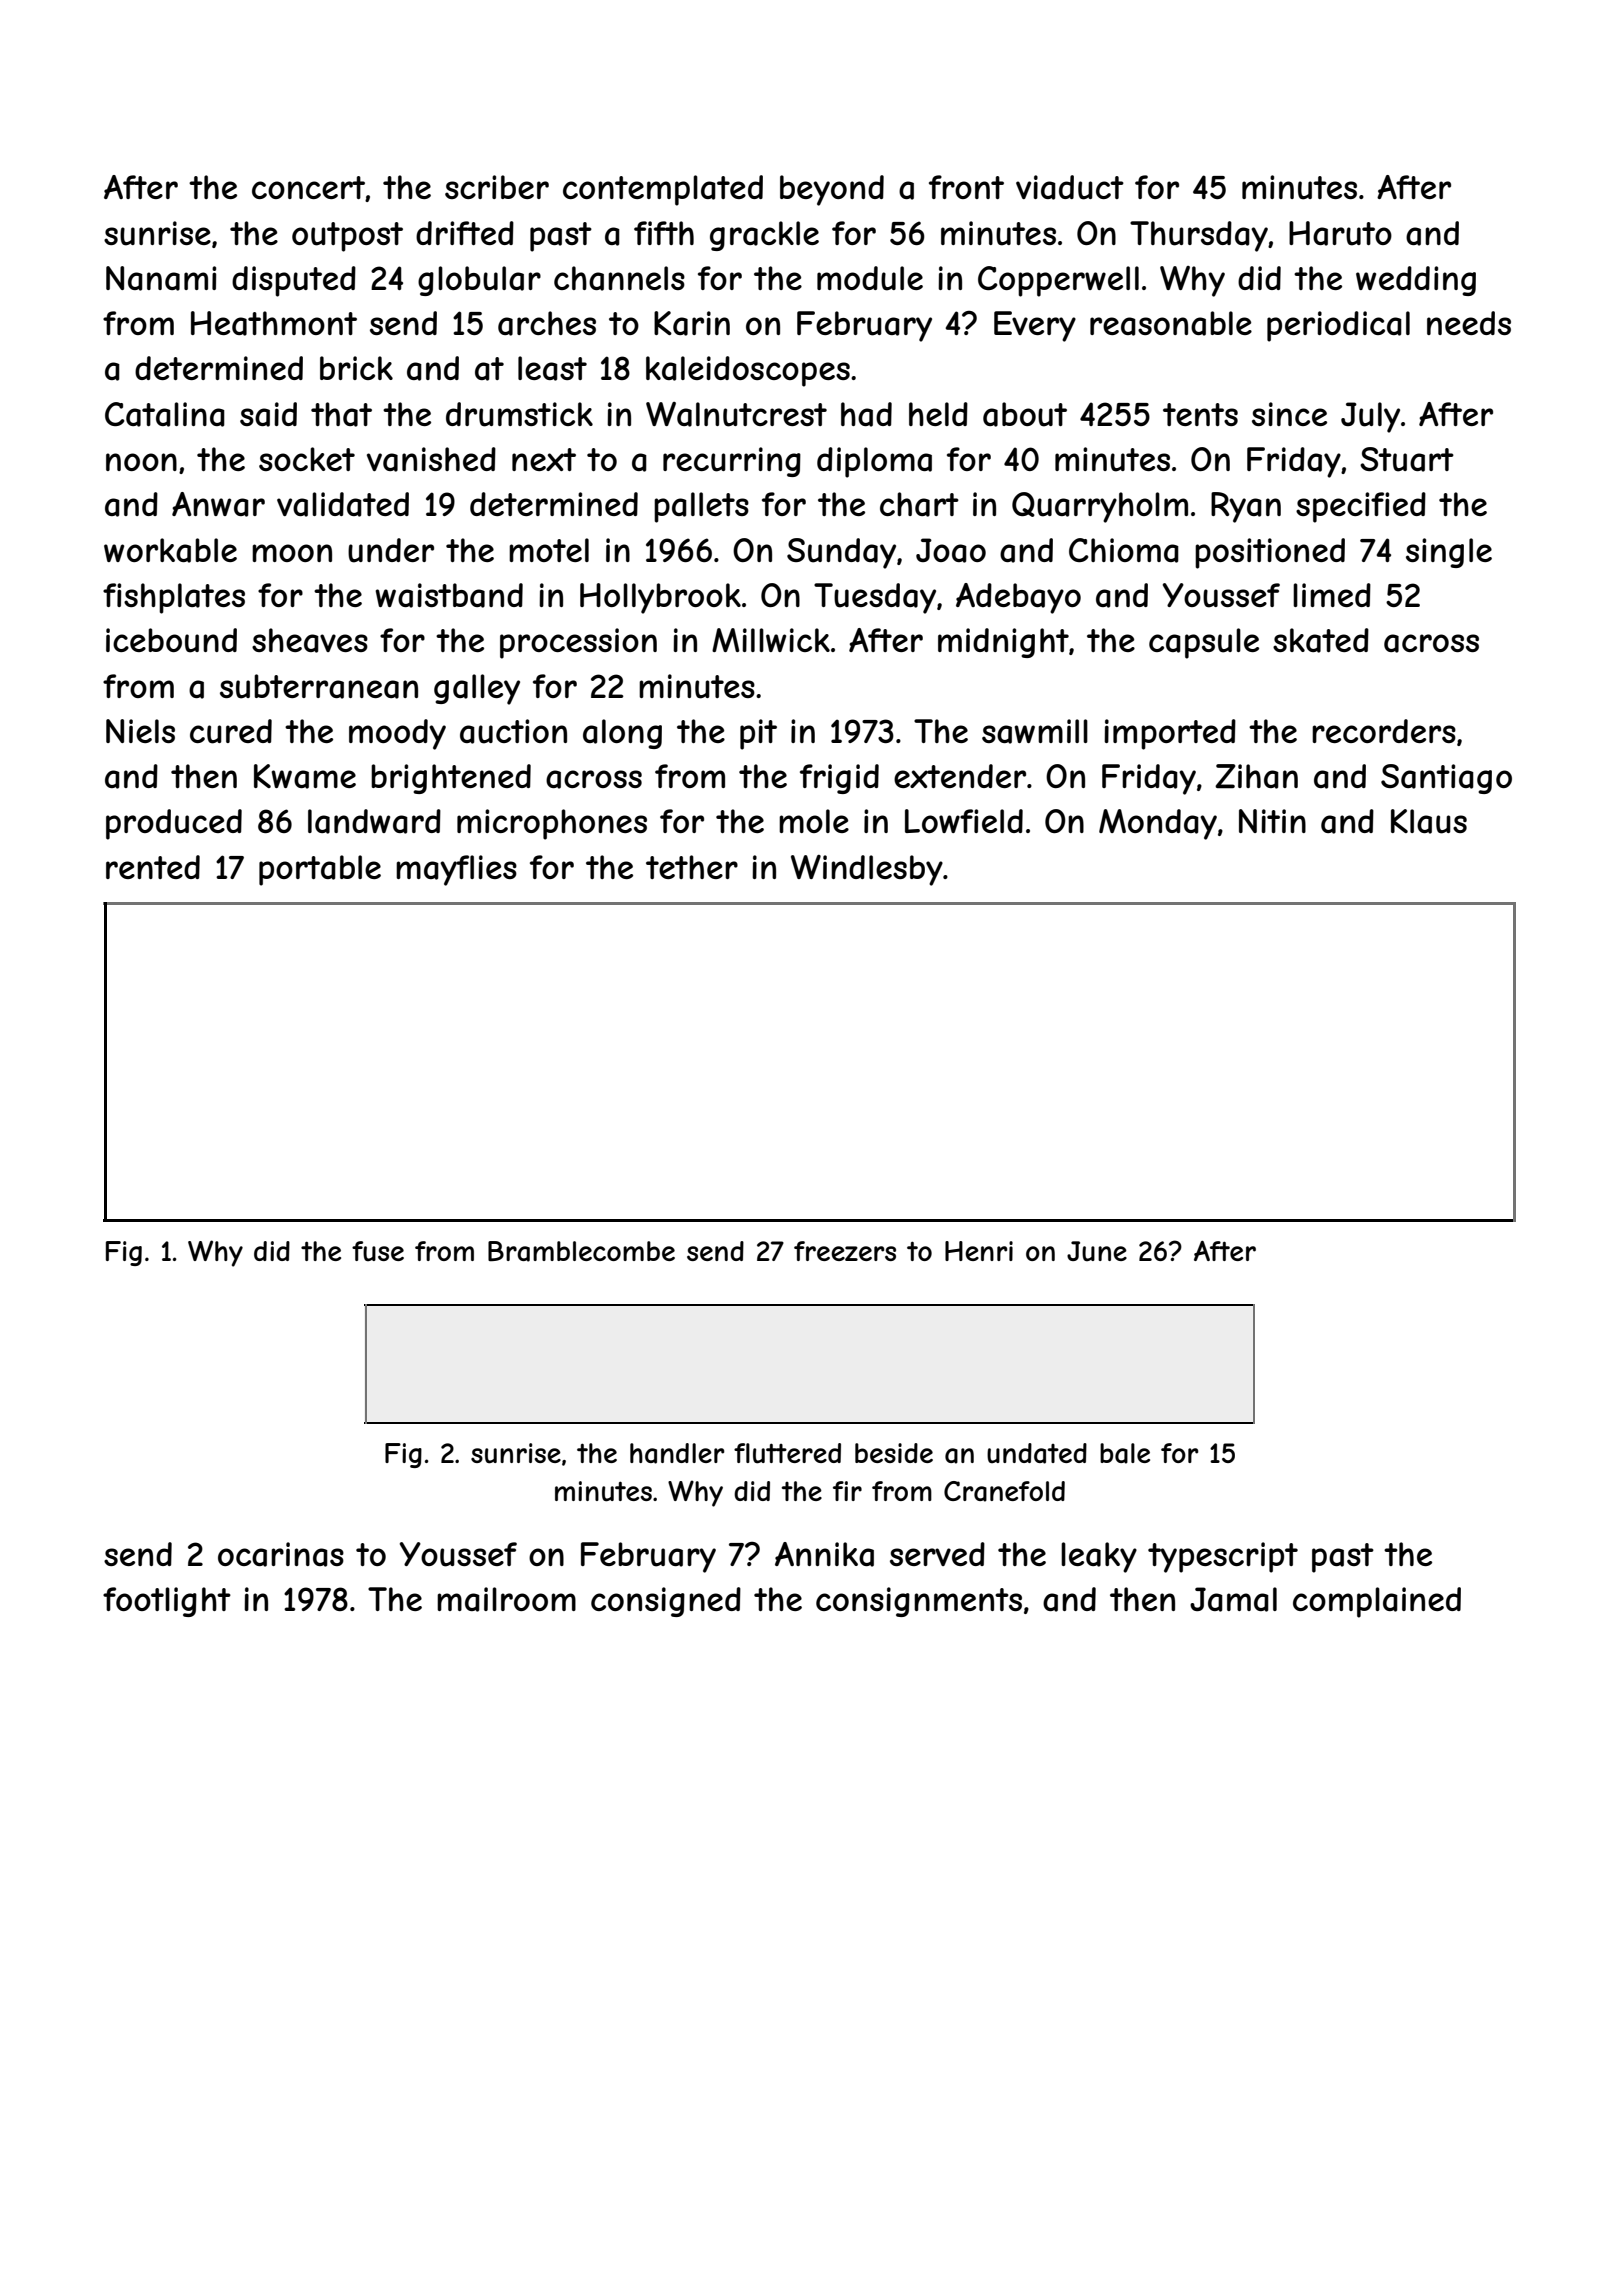 The height and width of the image is (2292, 1620). Describe the element at coordinates (845, 1251) in the image. I see `freezers` at that location.
